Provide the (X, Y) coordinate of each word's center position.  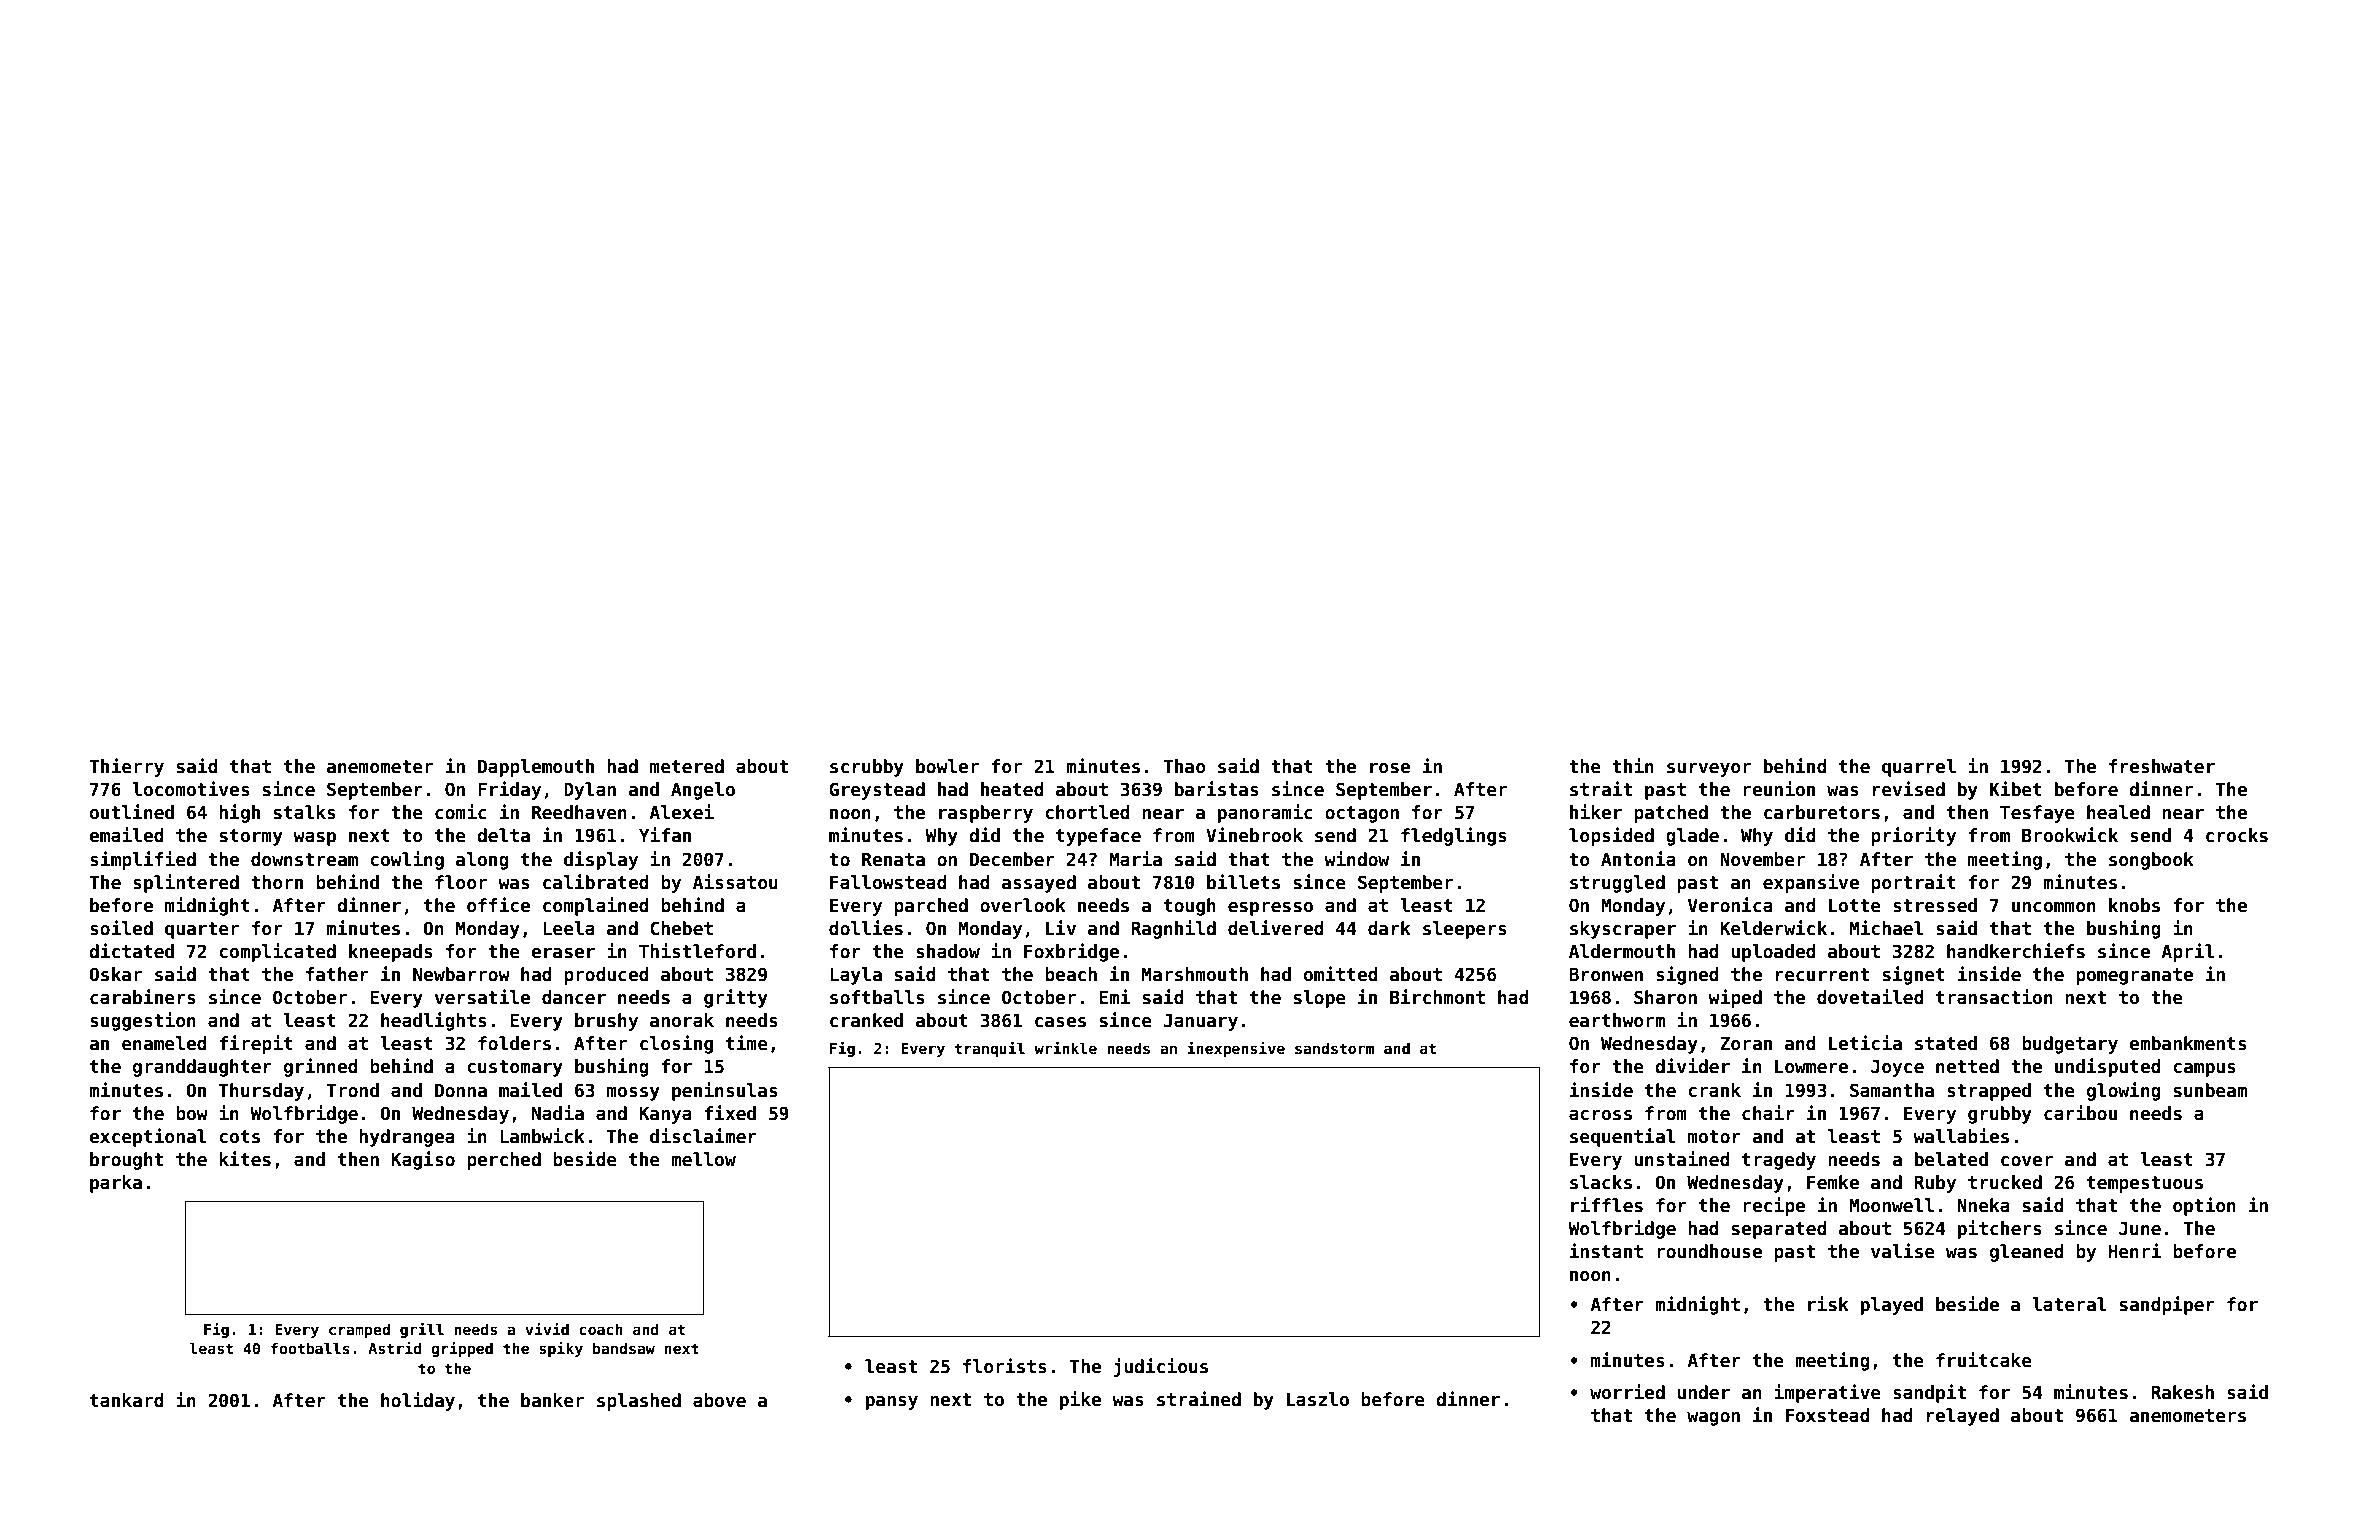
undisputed (2107, 1067)
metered (687, 766)
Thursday (261, 1092)
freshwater (2162, 766)
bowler (947, 766)
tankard (126, 1400)
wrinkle (1065, 1048)
